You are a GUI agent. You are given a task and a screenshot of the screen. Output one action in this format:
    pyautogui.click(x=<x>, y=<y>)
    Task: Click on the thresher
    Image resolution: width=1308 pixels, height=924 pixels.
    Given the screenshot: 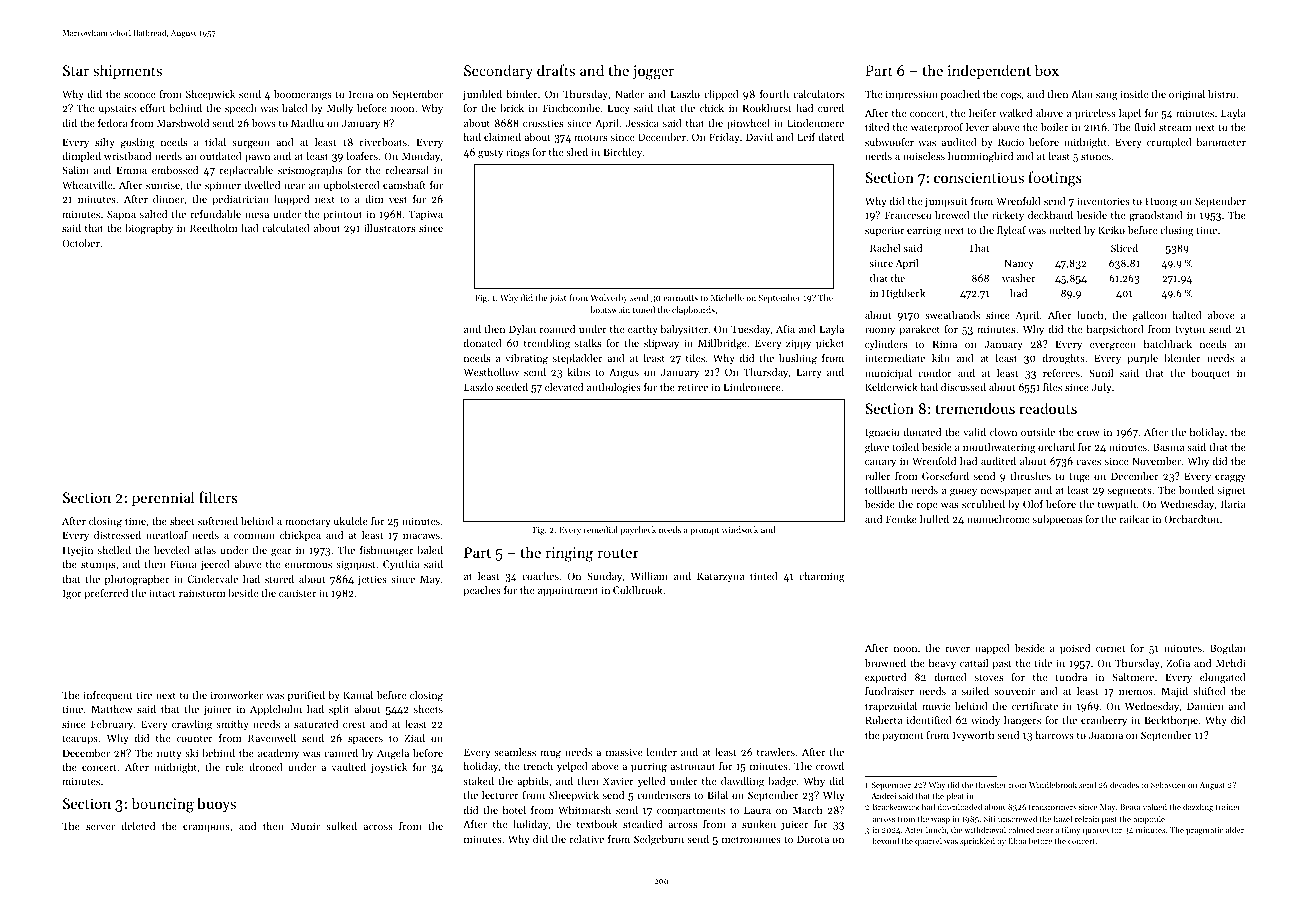 What is the action you would take?
    pyautogui.click(x=991, y=784)
